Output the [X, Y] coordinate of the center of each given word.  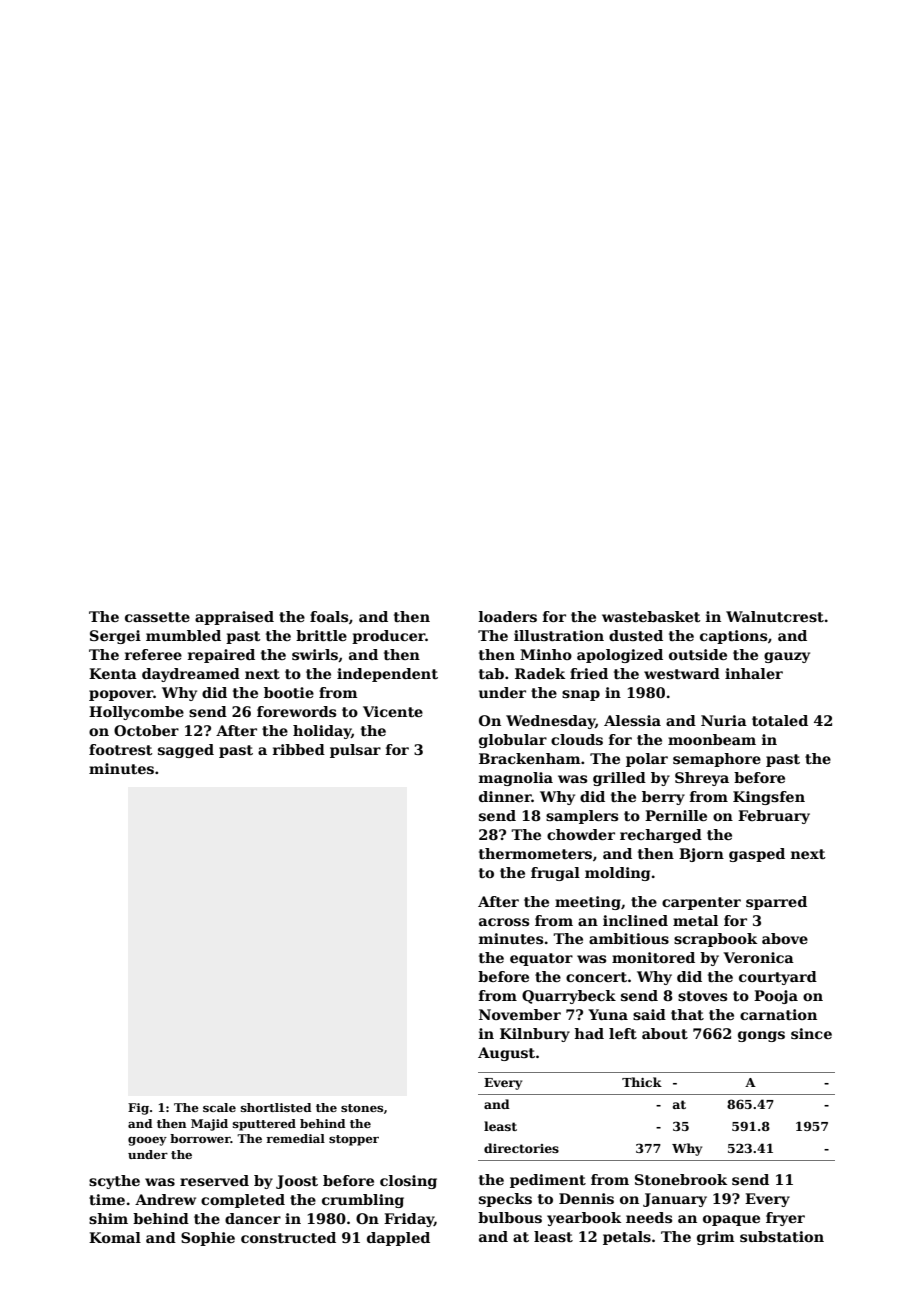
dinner [505, 796]
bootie [289, 692]
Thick [642, 1082]
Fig [138, 1109]
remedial [295, 1138]
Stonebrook [681, 1179]
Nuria [724, 720]
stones [362, 1108]
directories [521, 1148]
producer [389, 637]
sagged [186, 751]
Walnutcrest [775, 616]
